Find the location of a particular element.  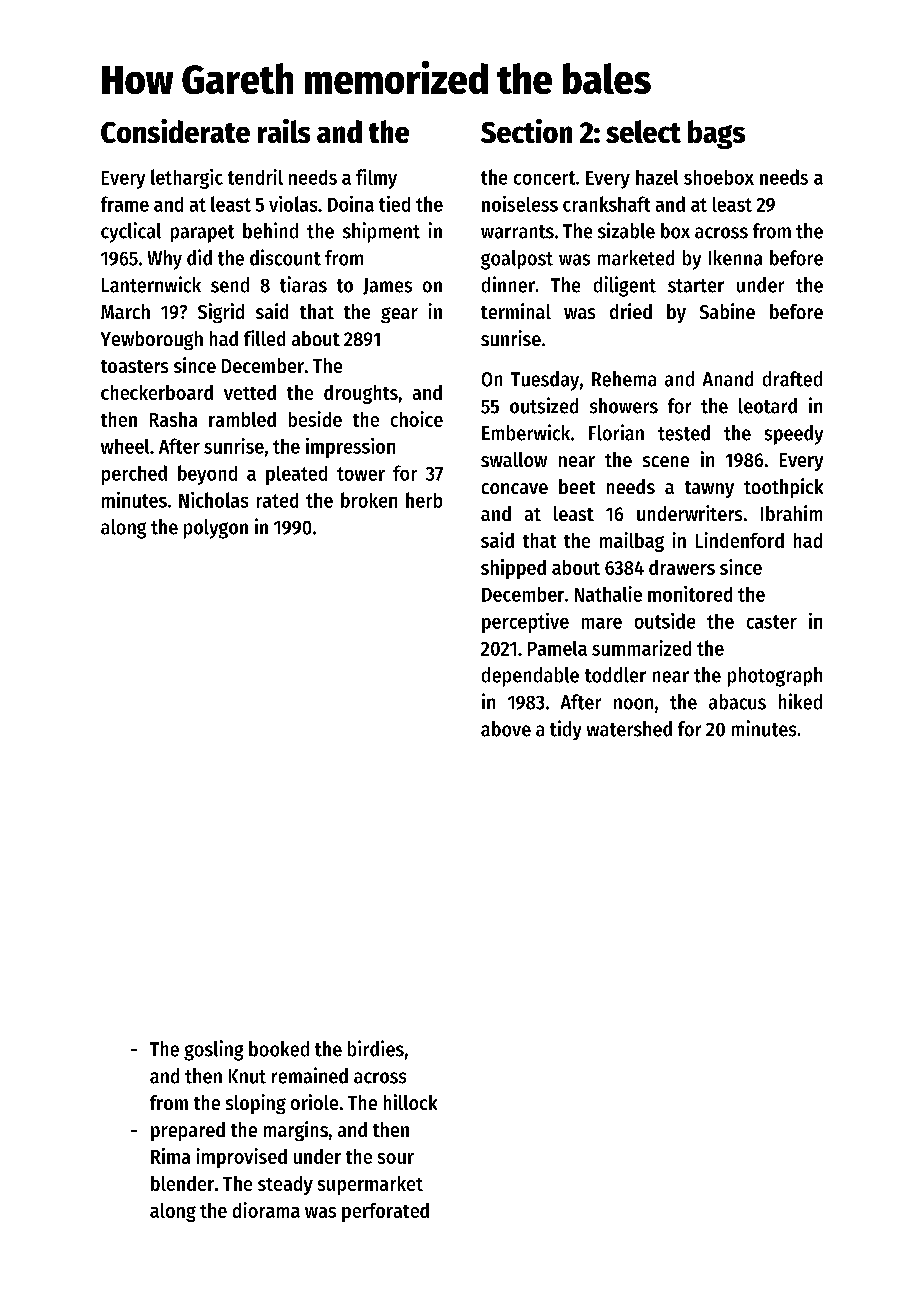

hiked is located at coordinates (800, 701).
